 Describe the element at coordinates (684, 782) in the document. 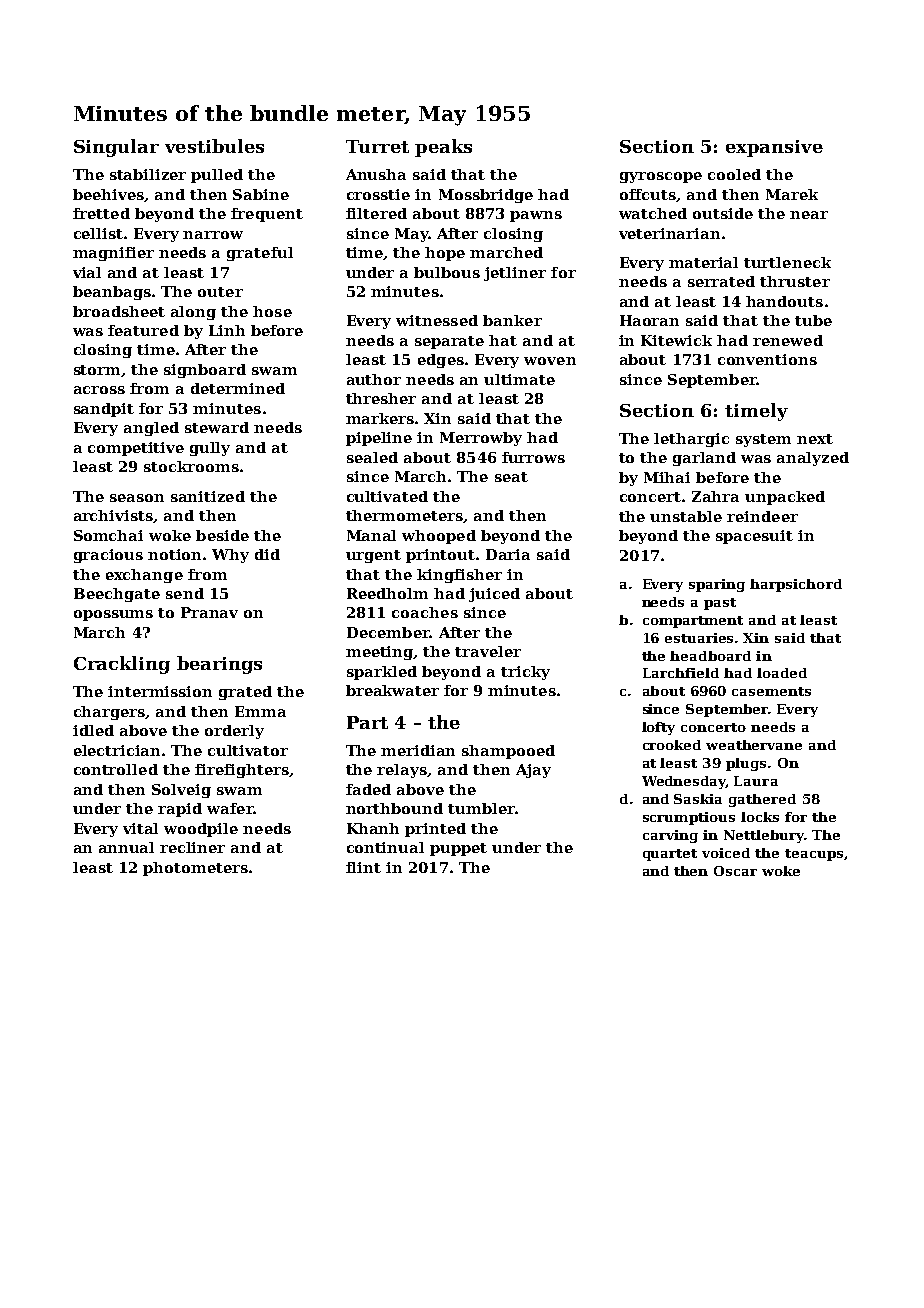

I see `Wednesday` at that location.
